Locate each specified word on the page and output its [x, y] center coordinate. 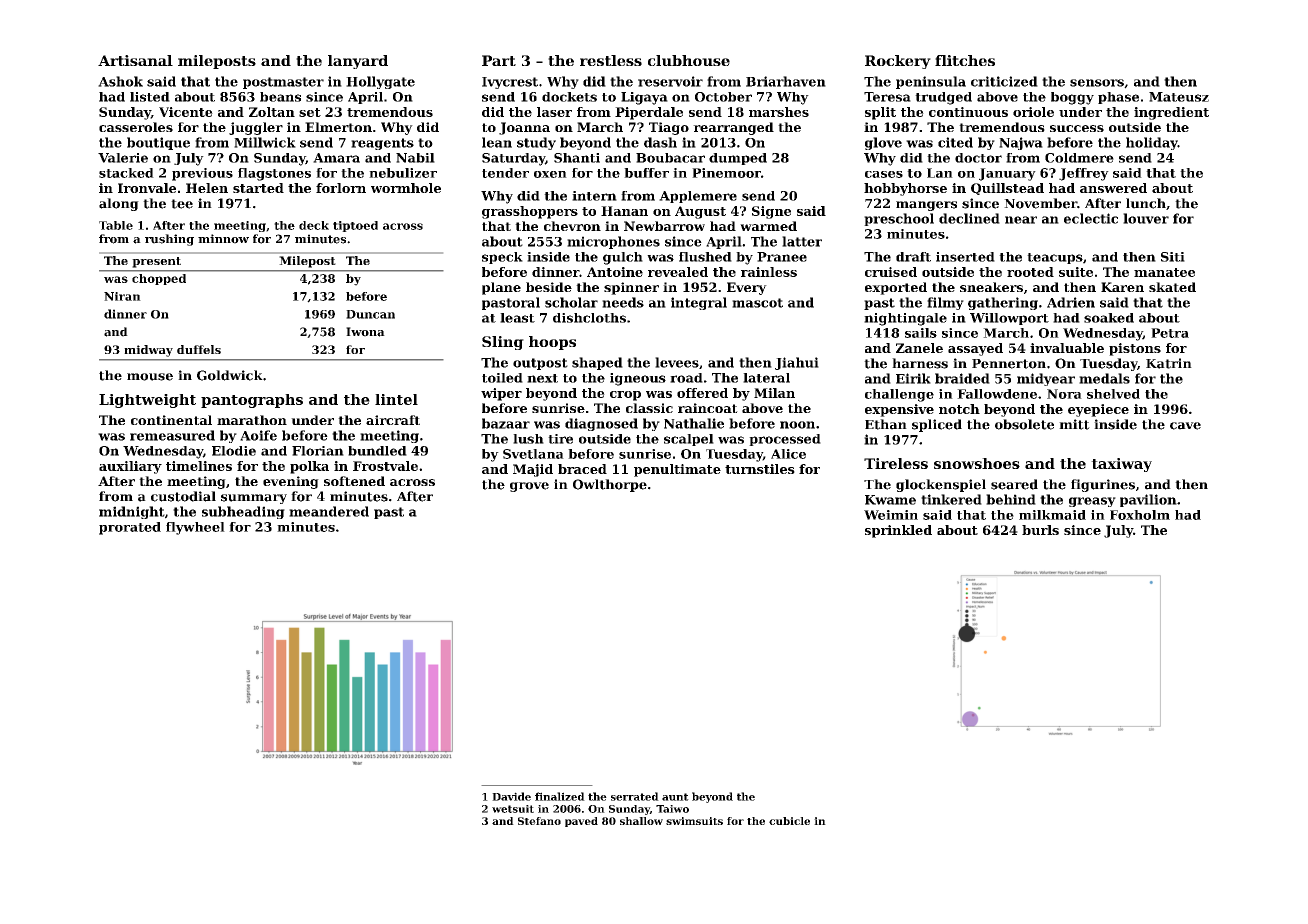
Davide [511, 796]
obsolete [1024, 424]
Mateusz [1179, 97]
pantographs [252, 401]
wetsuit [513, 809]
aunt [675, 797]
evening [291, 482]
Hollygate [380, 82]
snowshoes [977, 463]
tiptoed [355, 226]
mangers [926, 206]
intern [594, 196]
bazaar [506, 423]
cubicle [789, 821]
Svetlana [533, 454]
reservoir [670, 81]
